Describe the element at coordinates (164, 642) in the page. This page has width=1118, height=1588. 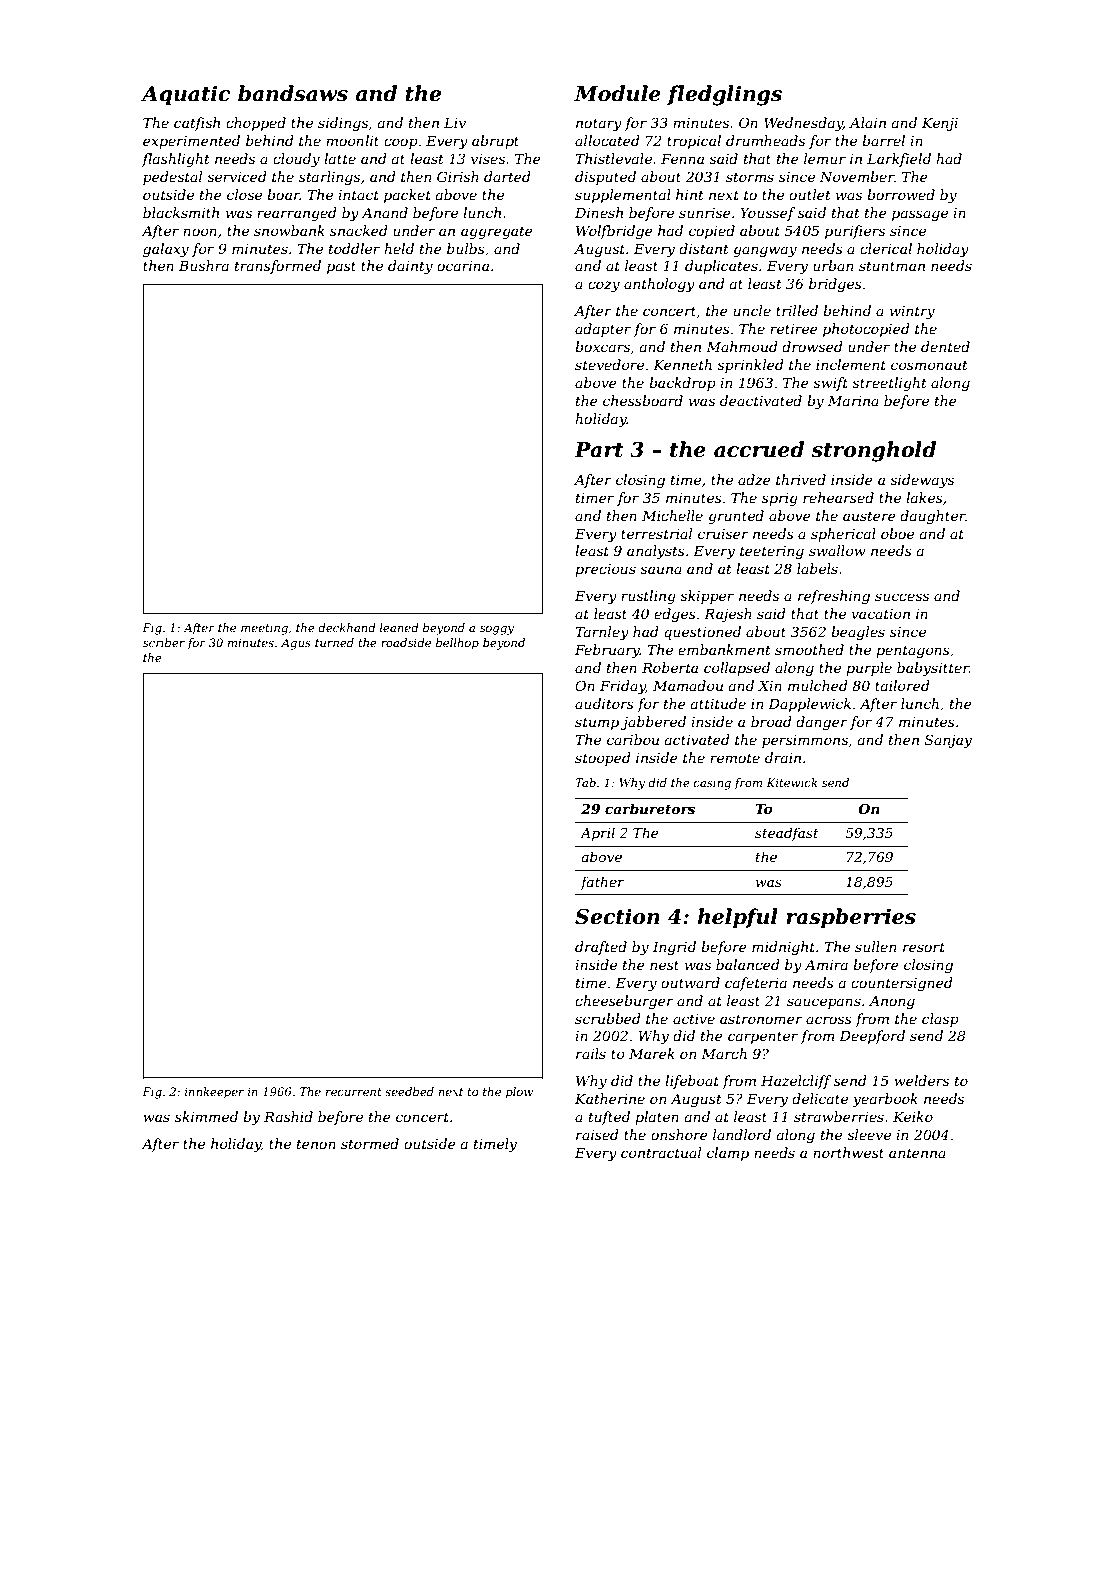
I see `scriber` at that location.
